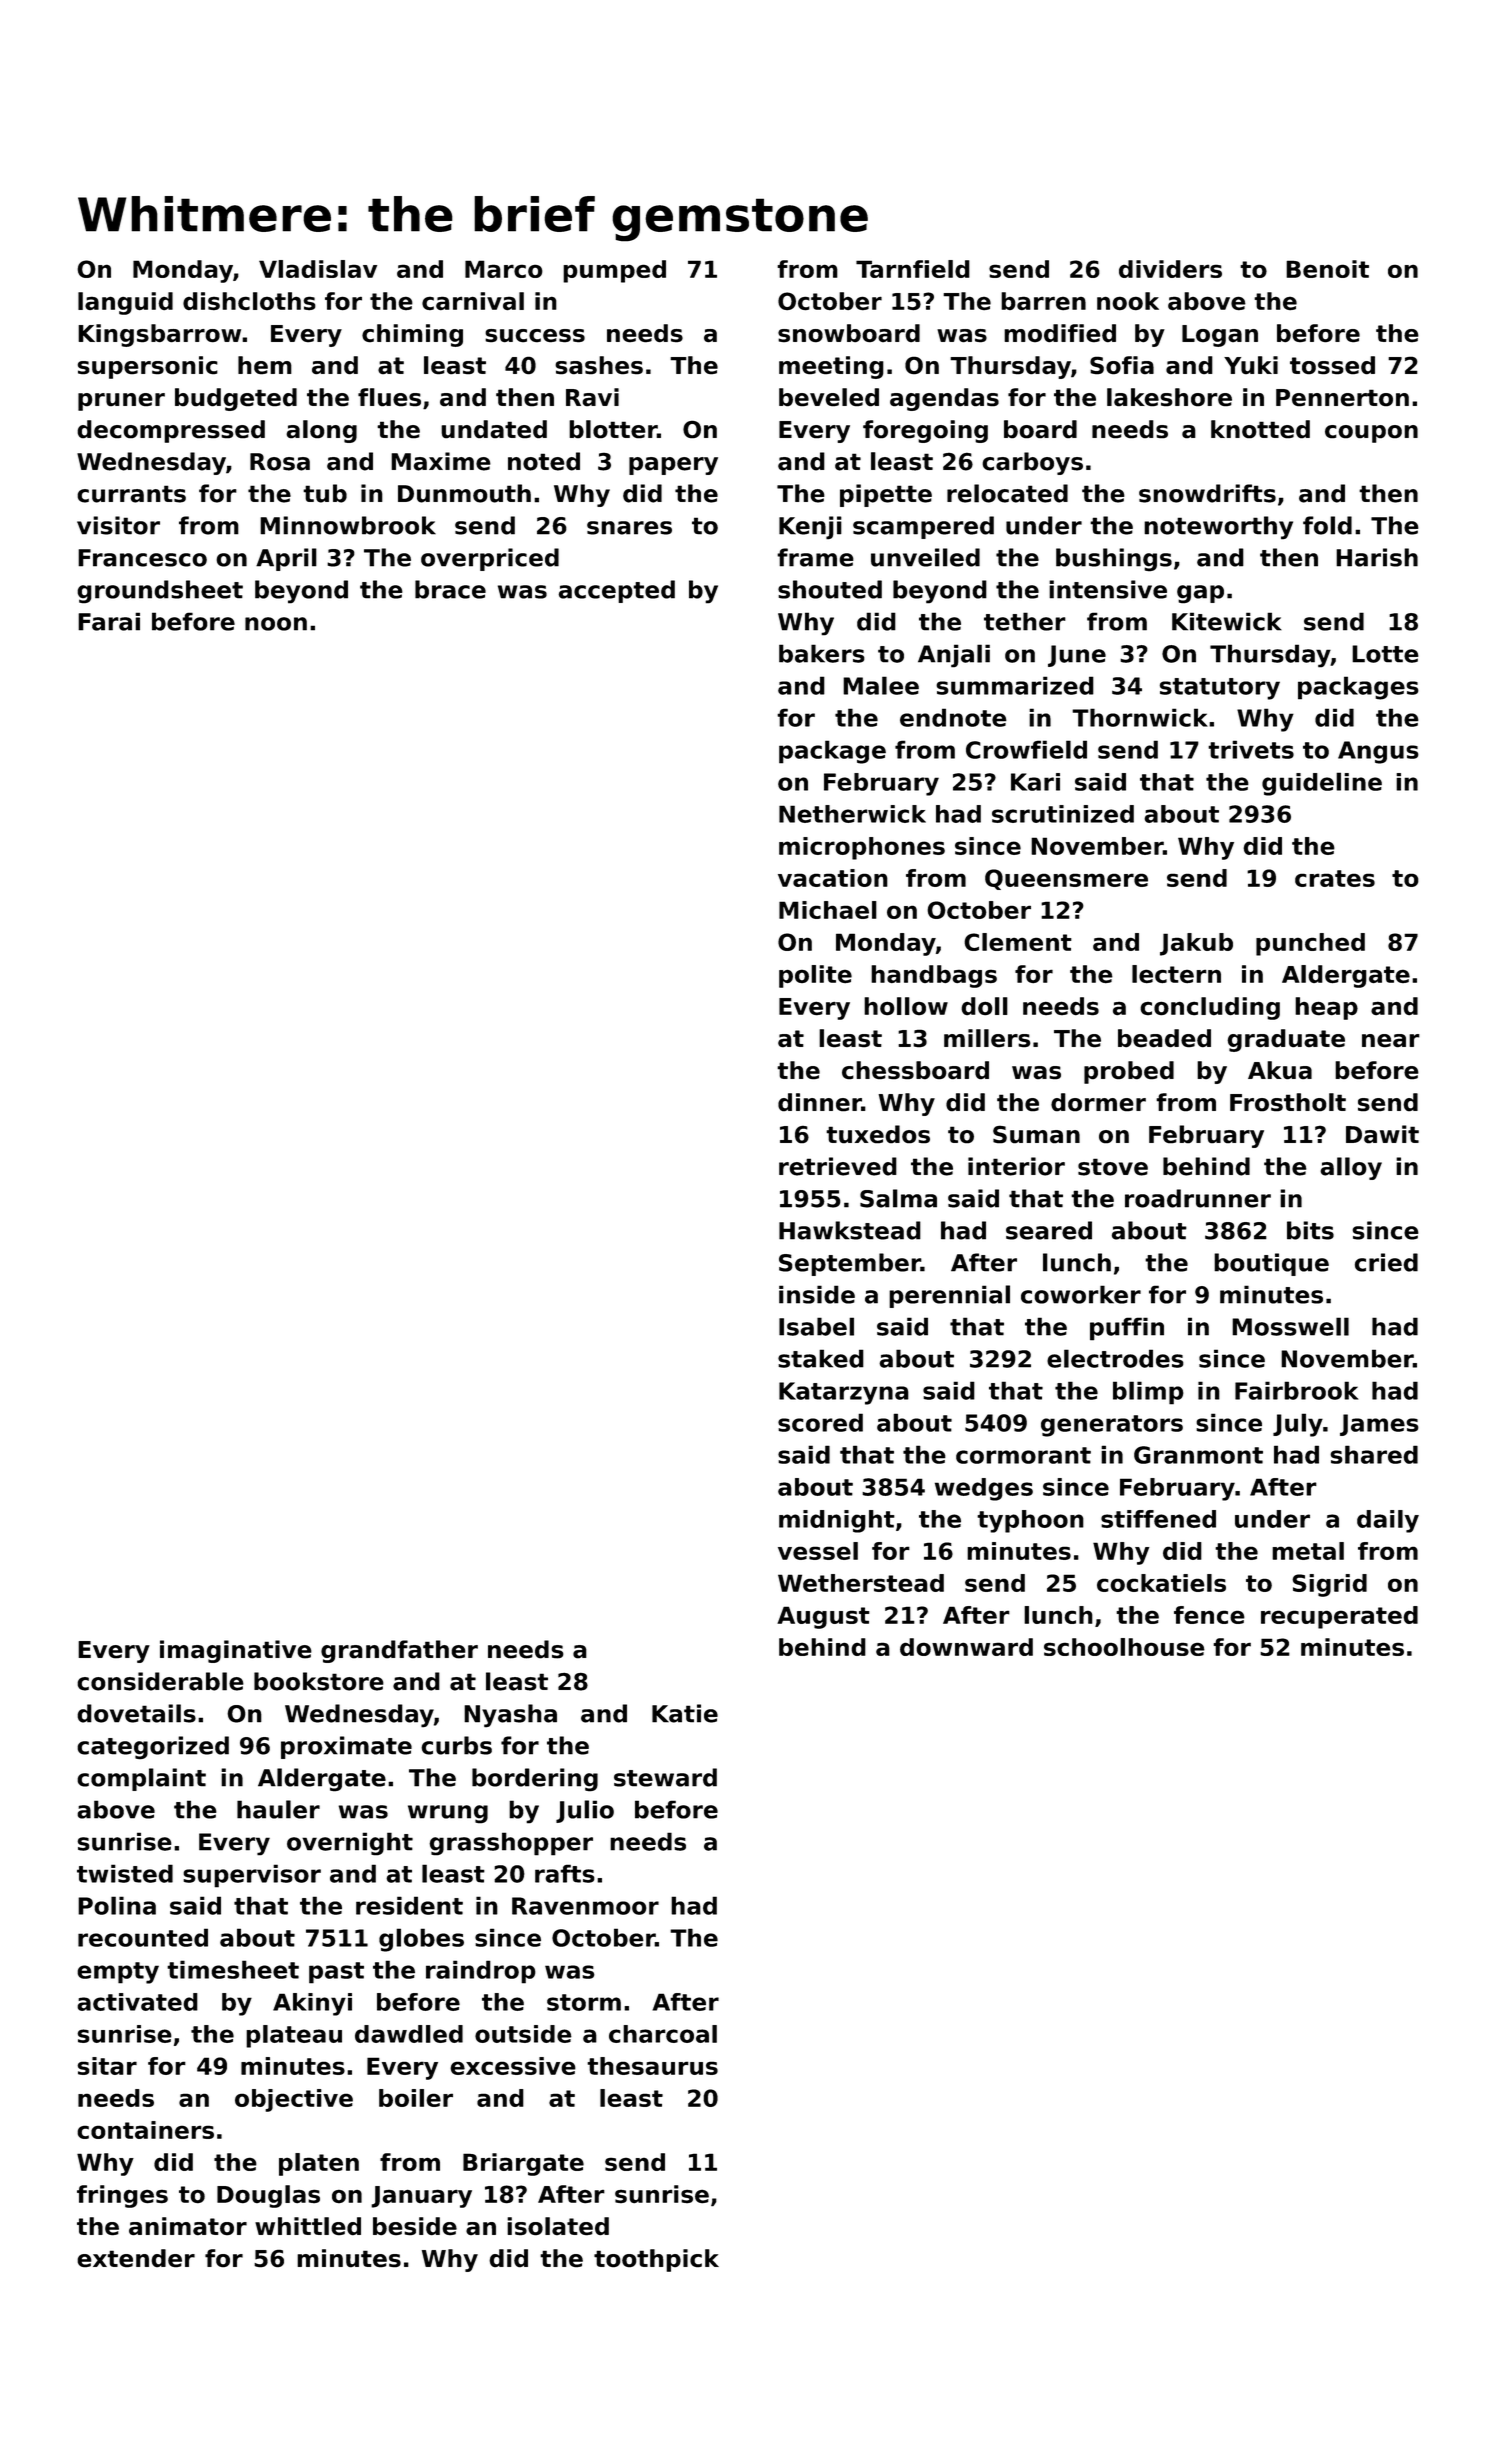 This screenshot has height=2464, width=1496. What do you see at coordinates (137, 2002) in the screenshot?
I see `activated` at bounding box center [137, 2002].
